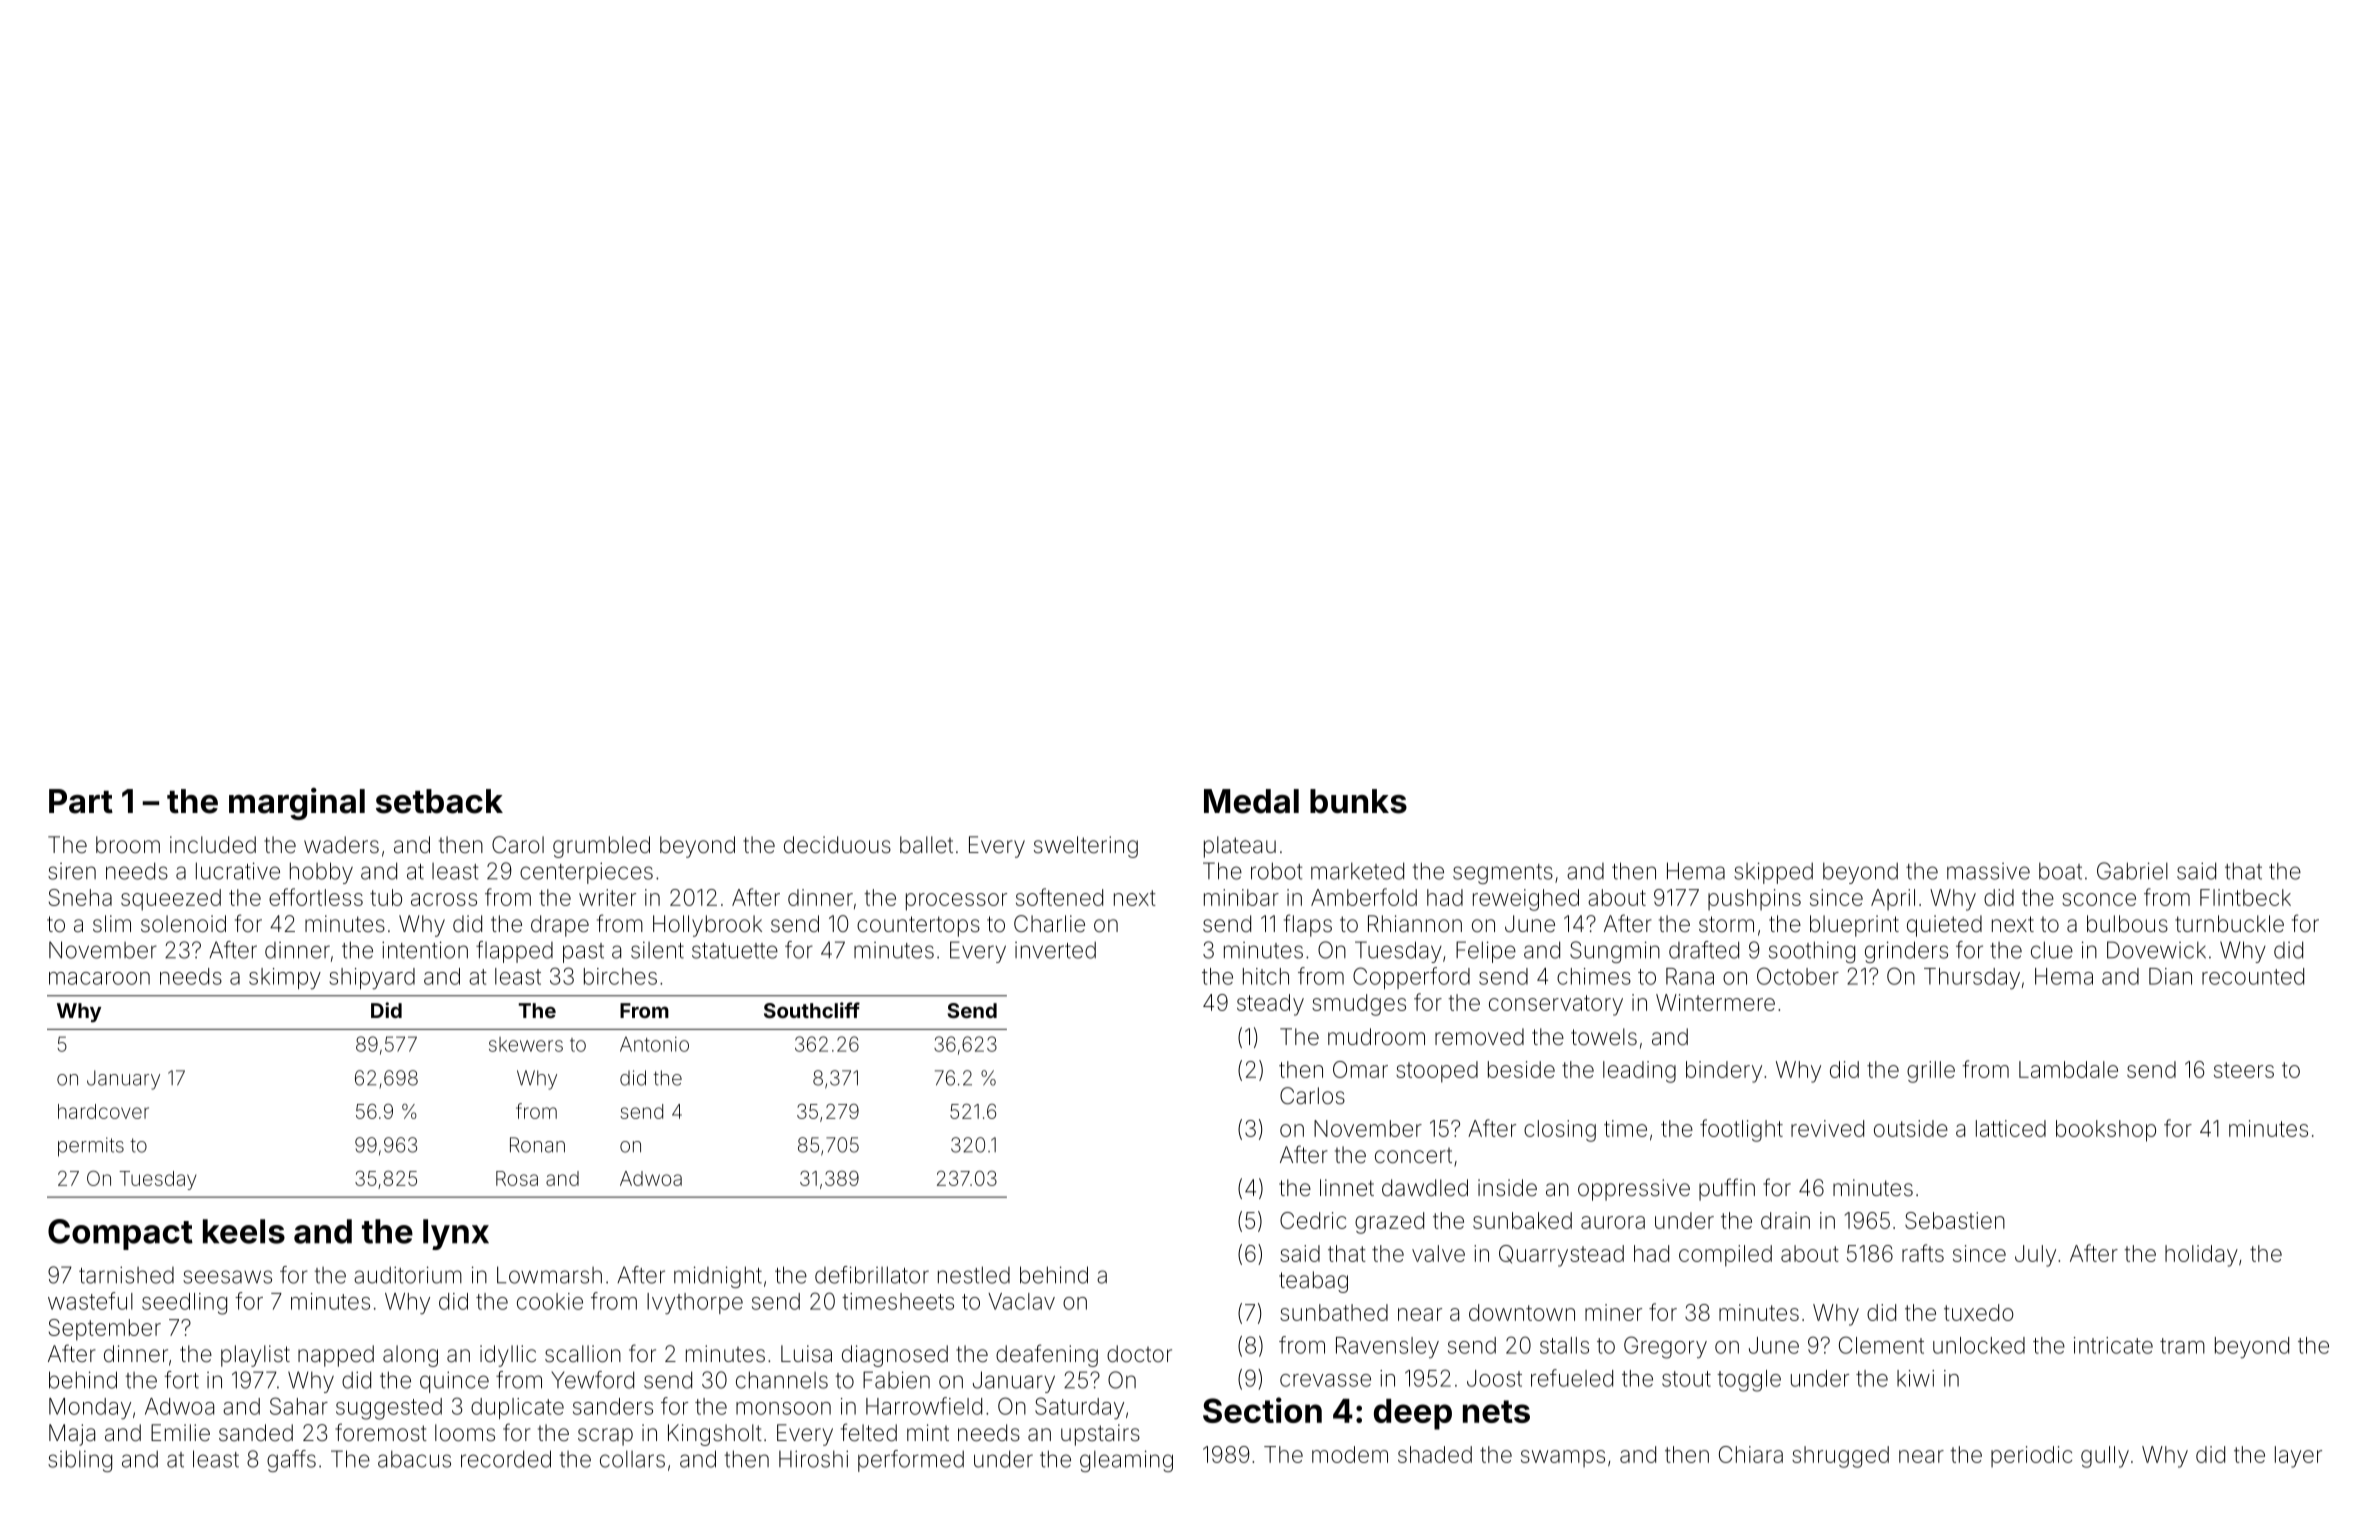 This screenshot has height=1540, width=2380. What do you see at coordinates (1389, 1223) in the screenshot?
I see `grazed` at bounding box center [1389, 1223].
